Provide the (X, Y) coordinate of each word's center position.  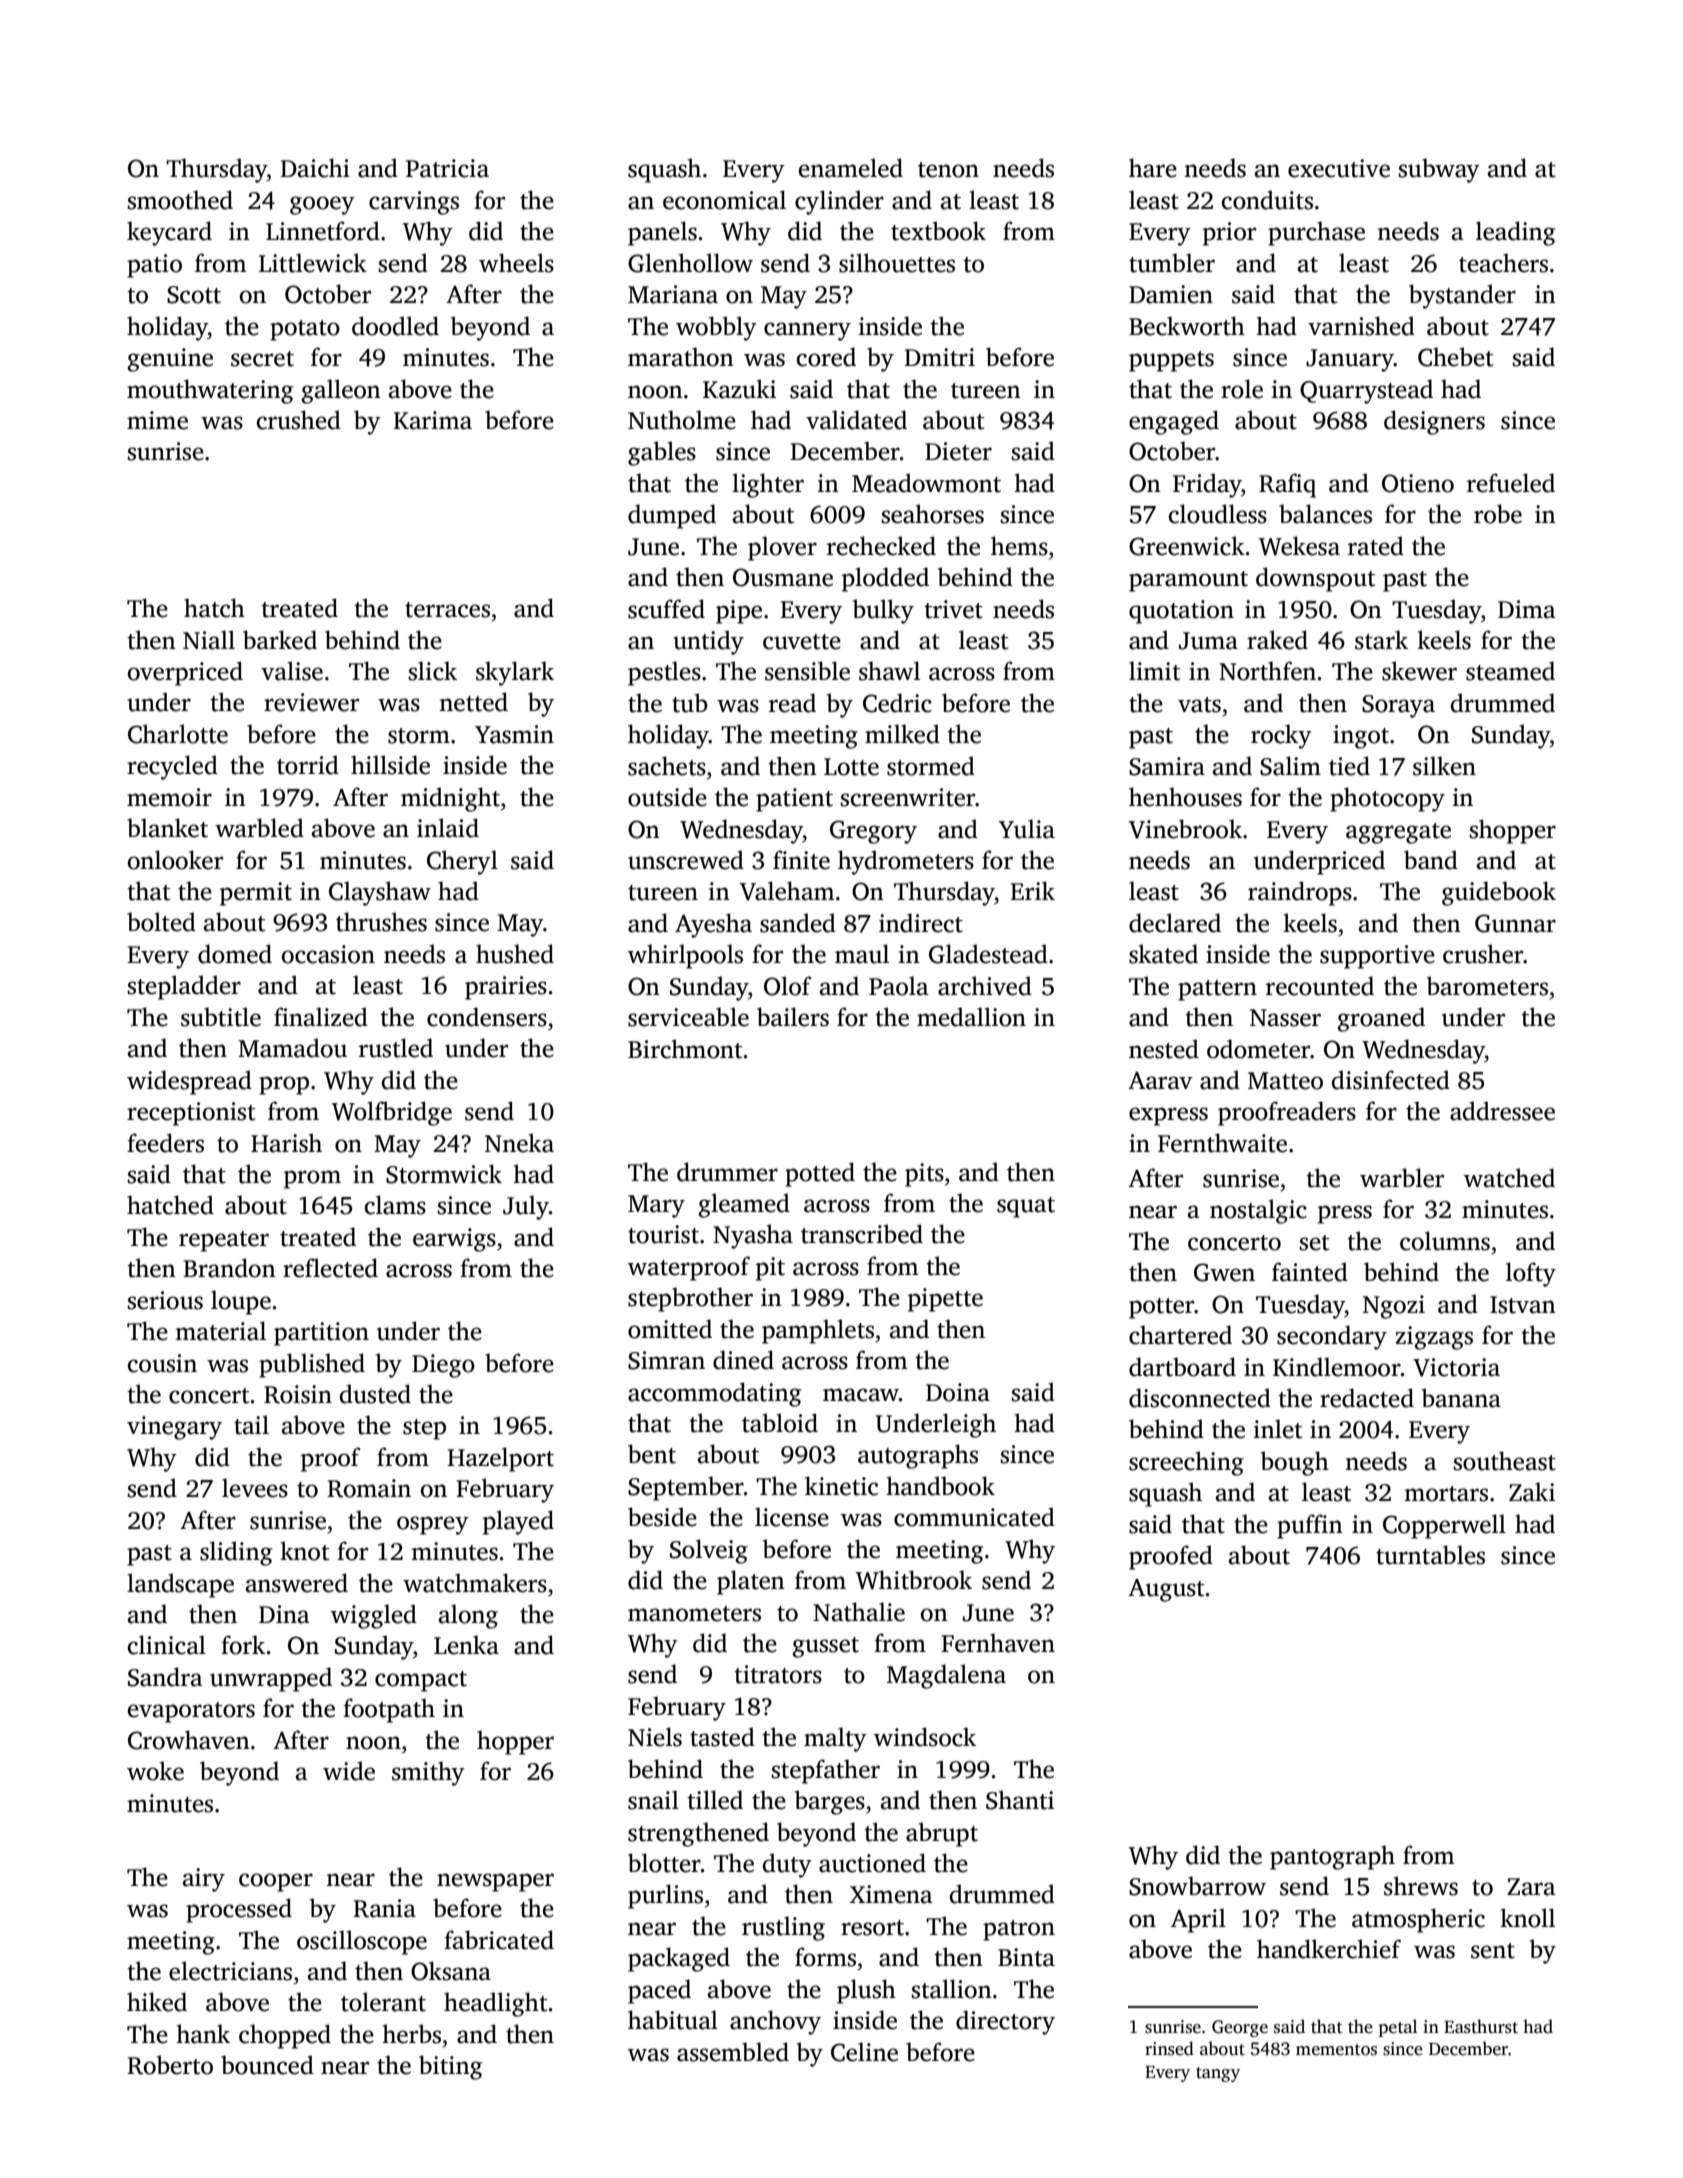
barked (280, 640)
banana (1461, 1398)
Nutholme (682, 420)
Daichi (315, 168)
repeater (224, 1241)
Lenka (466, 1645)
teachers (1503, 263)
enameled (851, 168)
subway (1439, 170)
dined (743, 1360)
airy (204, 1880)
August (1166, 1590)
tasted (722, 1737)
